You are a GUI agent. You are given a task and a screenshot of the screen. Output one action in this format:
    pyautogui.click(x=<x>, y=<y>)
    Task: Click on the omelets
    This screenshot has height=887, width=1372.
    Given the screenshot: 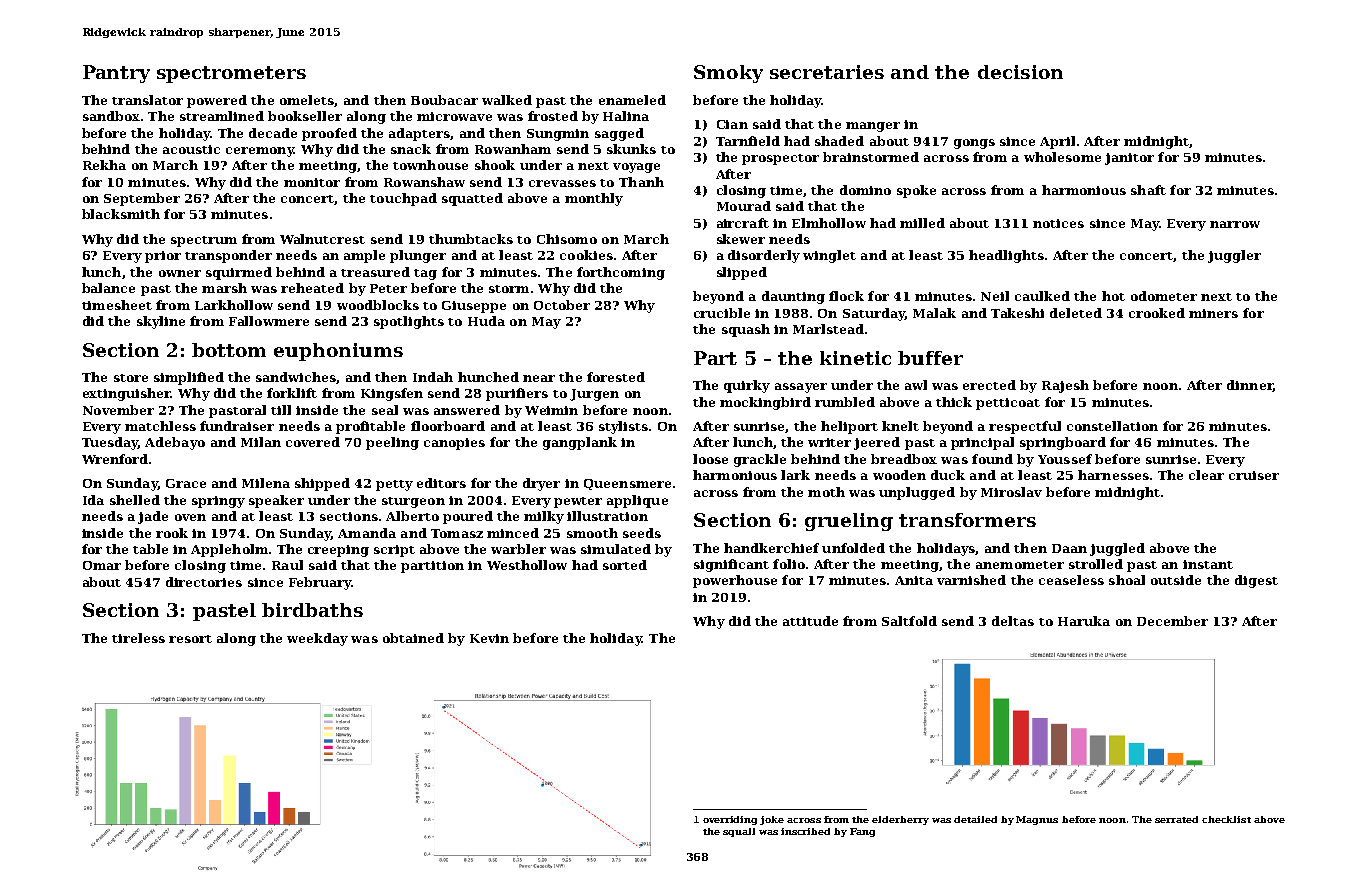 What is the action you would take?
    pyautogui.click(x=307, y=100)
